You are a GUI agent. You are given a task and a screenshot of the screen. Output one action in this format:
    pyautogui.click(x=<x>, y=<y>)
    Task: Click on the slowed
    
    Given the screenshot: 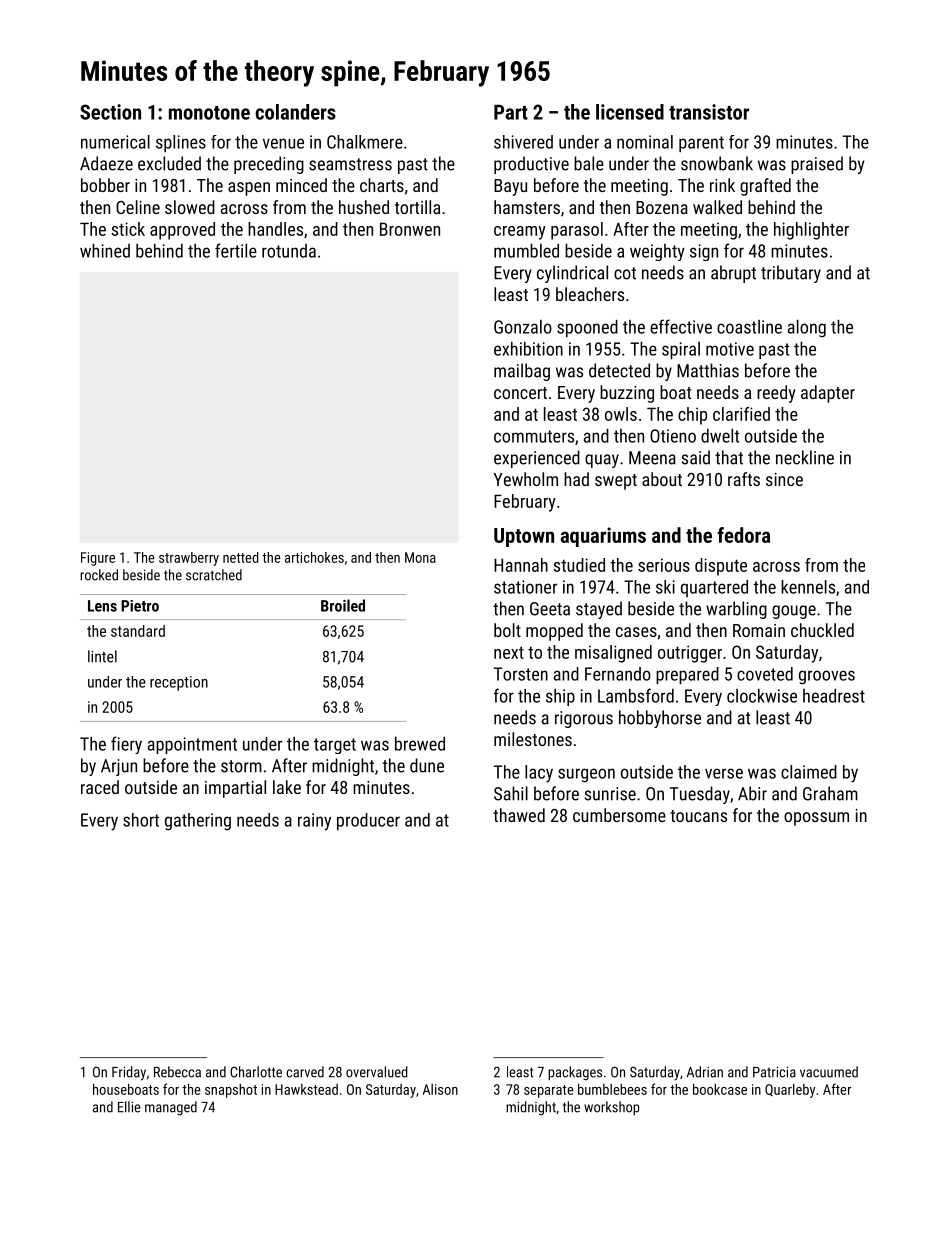 What is the action you would take?
    pyautogui.click(x=190, y=207)
